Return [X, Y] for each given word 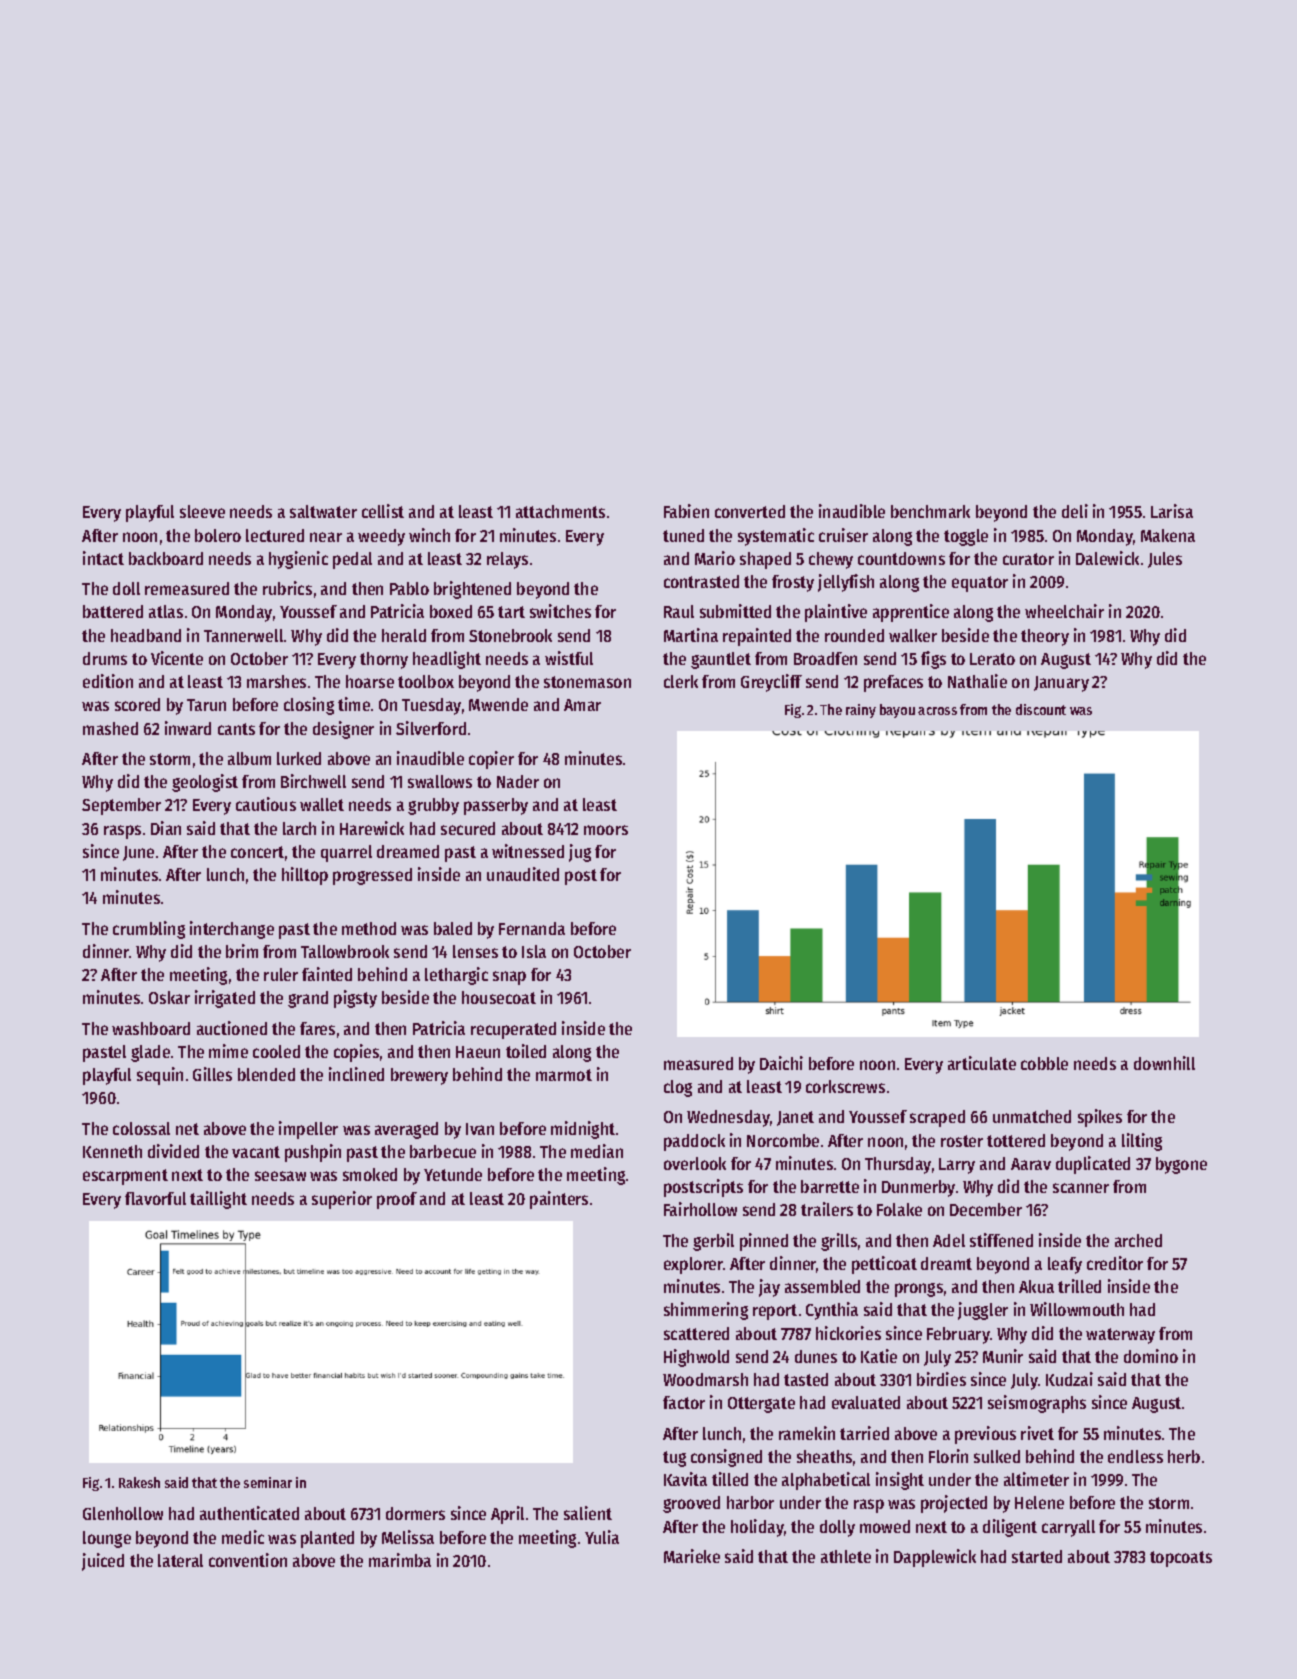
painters [559, 1200]
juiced [103, 1562]
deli [1075, 511]
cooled [276, 1051]
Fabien [686, 511]
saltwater [323, 511]
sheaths [824, 1456]
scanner [1081, 1188]
